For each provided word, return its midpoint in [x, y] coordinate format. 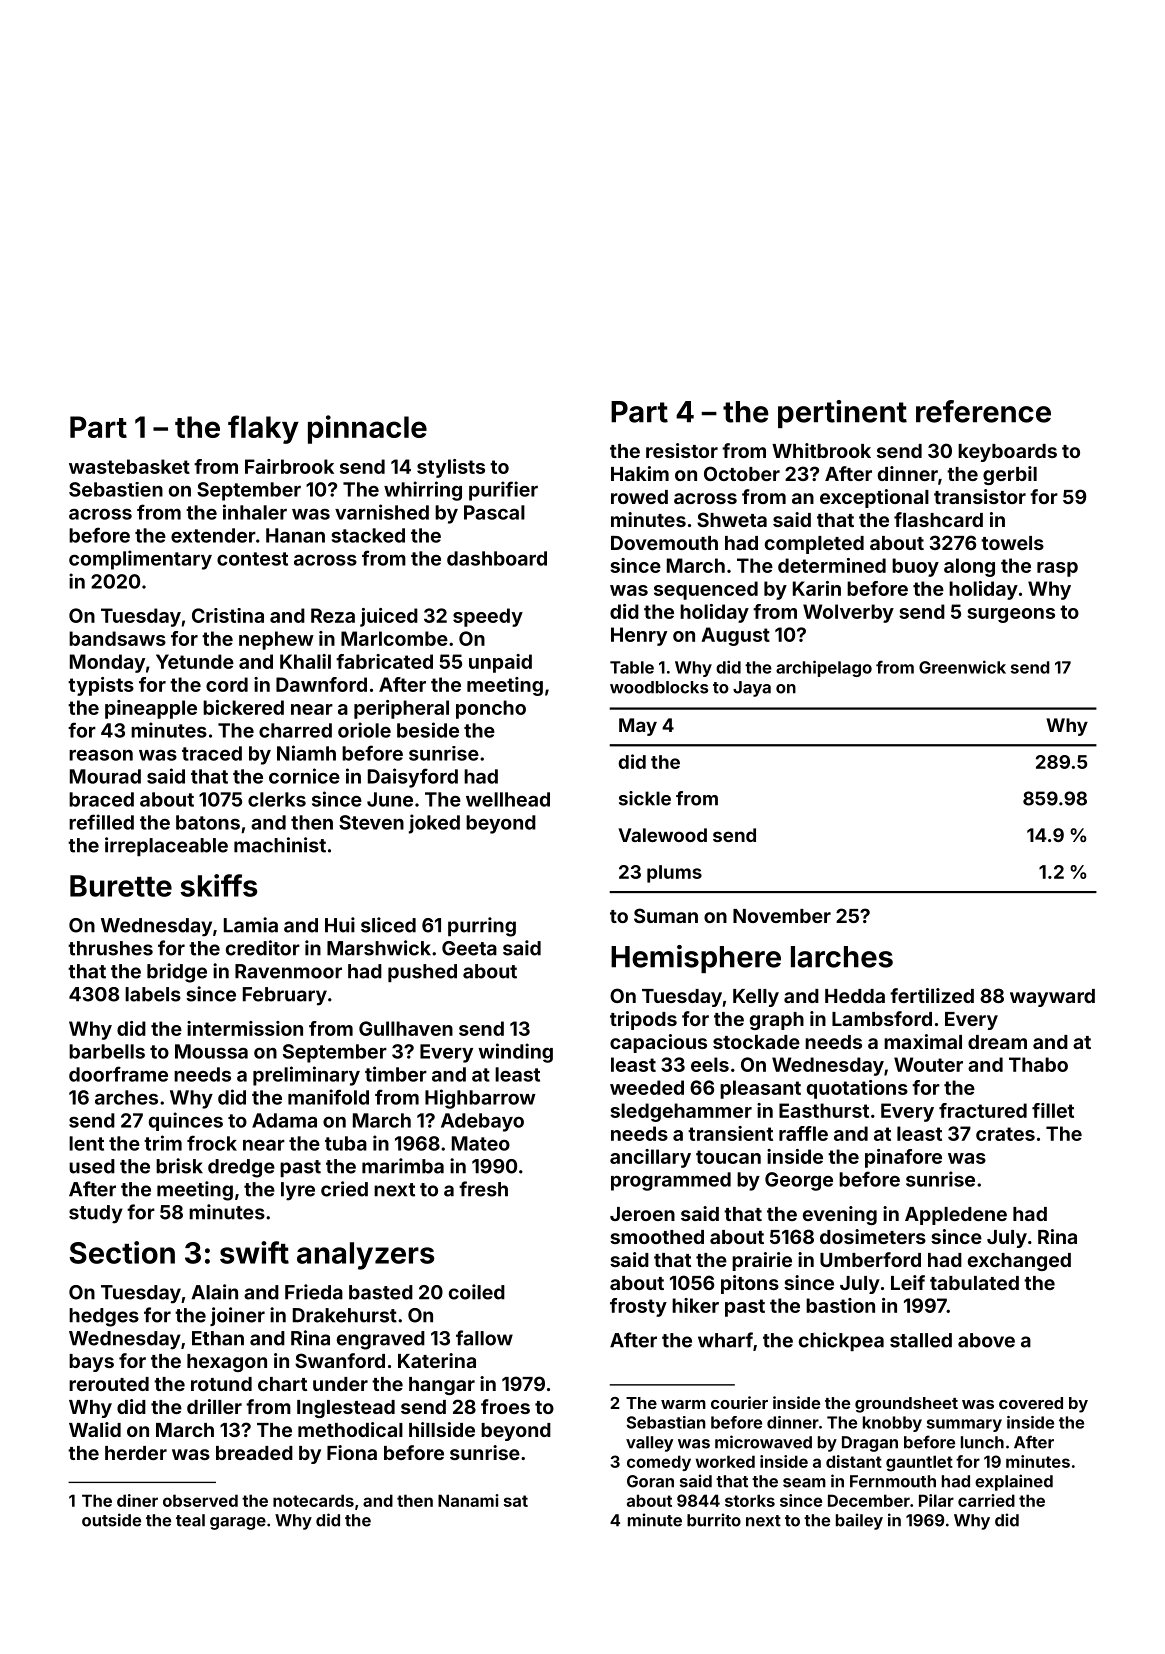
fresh [483, 1189]
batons [208, 822]
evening [840, 1215]
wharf [725, 1340]
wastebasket [129, 466]
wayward [1052, 998]
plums [674, 874]
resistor [682, 450]
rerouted [109, 1384]
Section [122, 1252]
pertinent [842, 414]
